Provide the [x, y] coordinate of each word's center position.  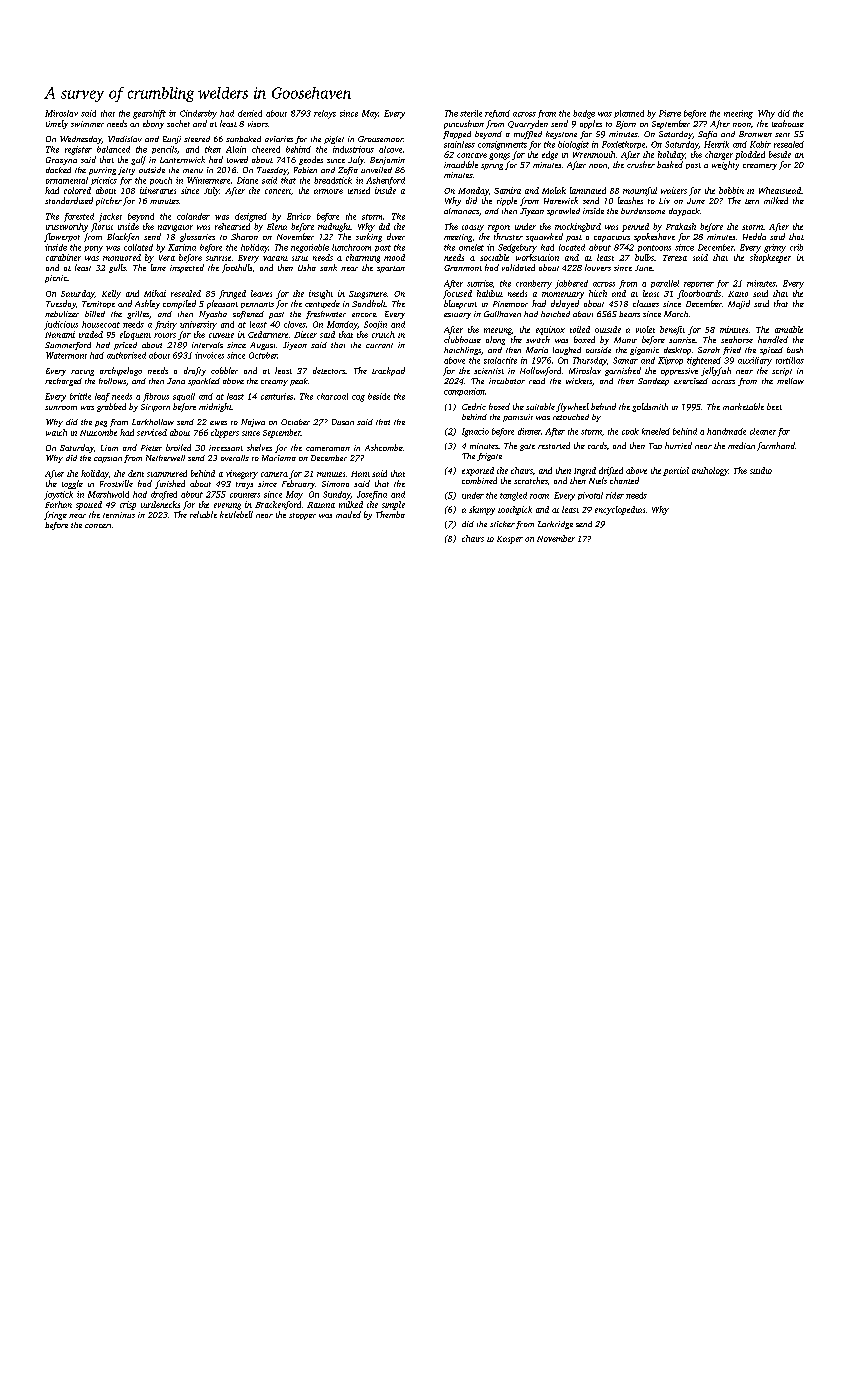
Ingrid [585, 471]
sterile [471, 113]
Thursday [590, 361]
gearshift [149, 114]
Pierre [670, 113]
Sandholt [369, 303]
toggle [72, 484]
